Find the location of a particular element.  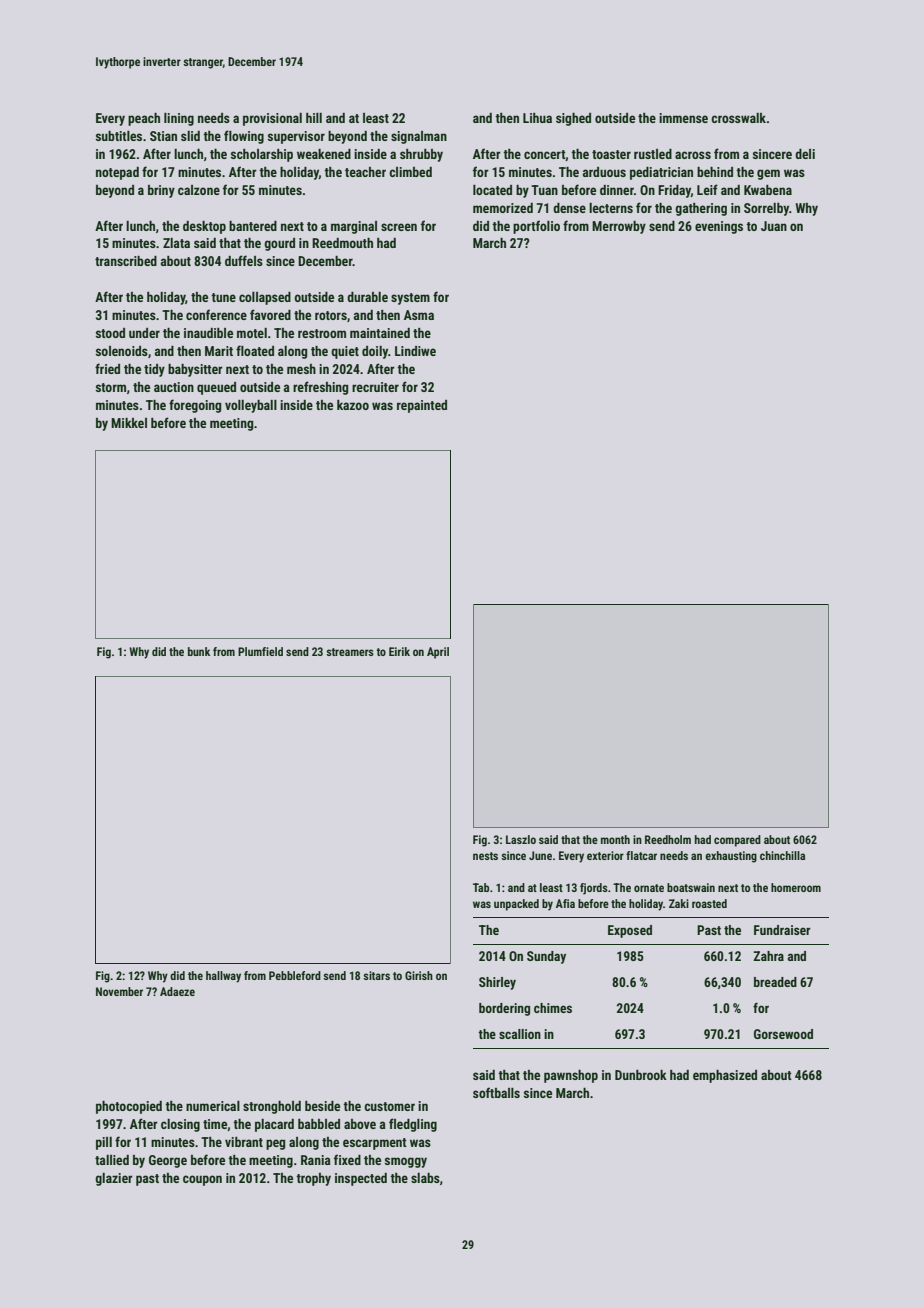

slabs is located at coordinates (425, 1178).
